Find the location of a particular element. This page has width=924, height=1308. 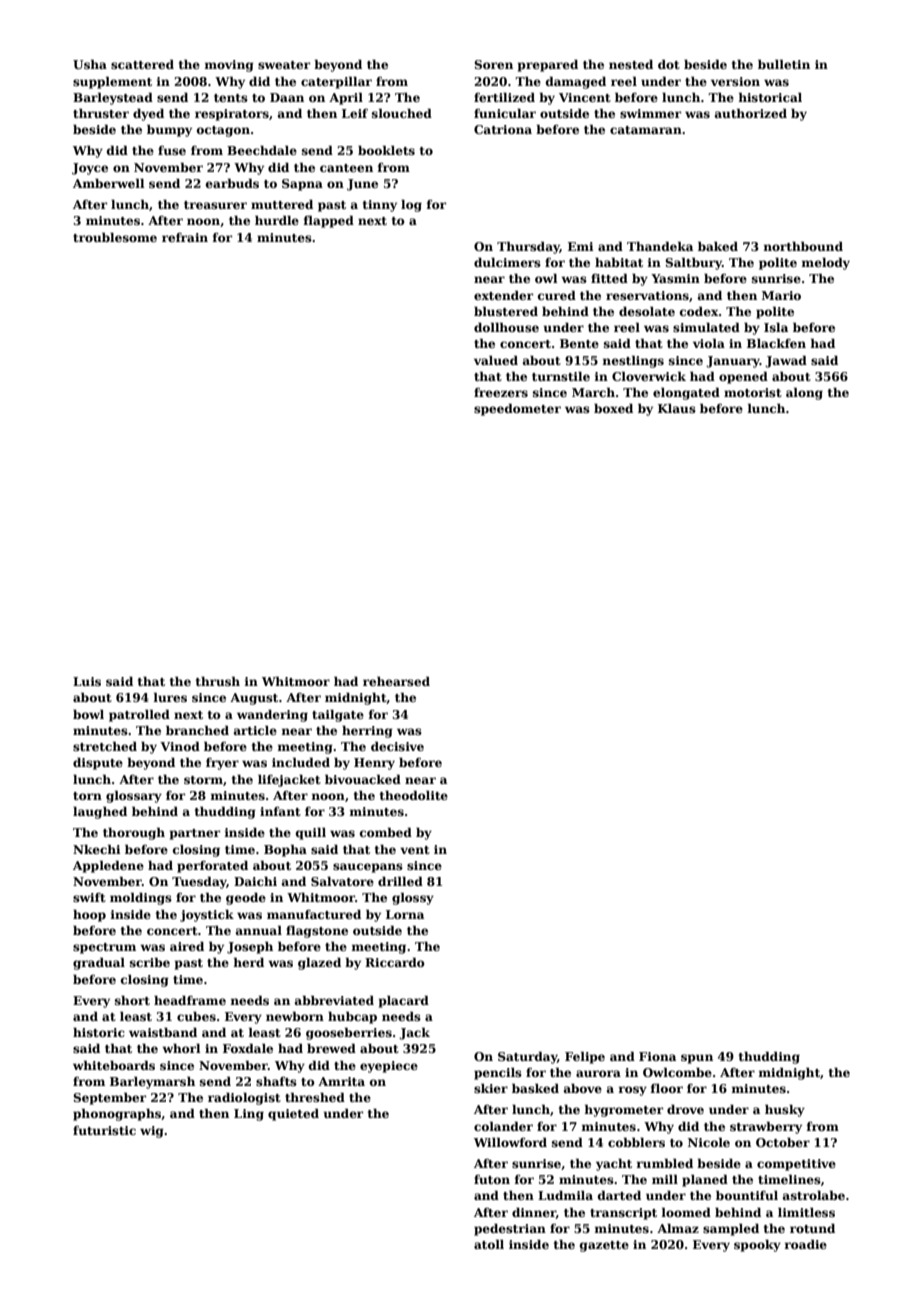

Luis is located at coordinates (87, 681).
